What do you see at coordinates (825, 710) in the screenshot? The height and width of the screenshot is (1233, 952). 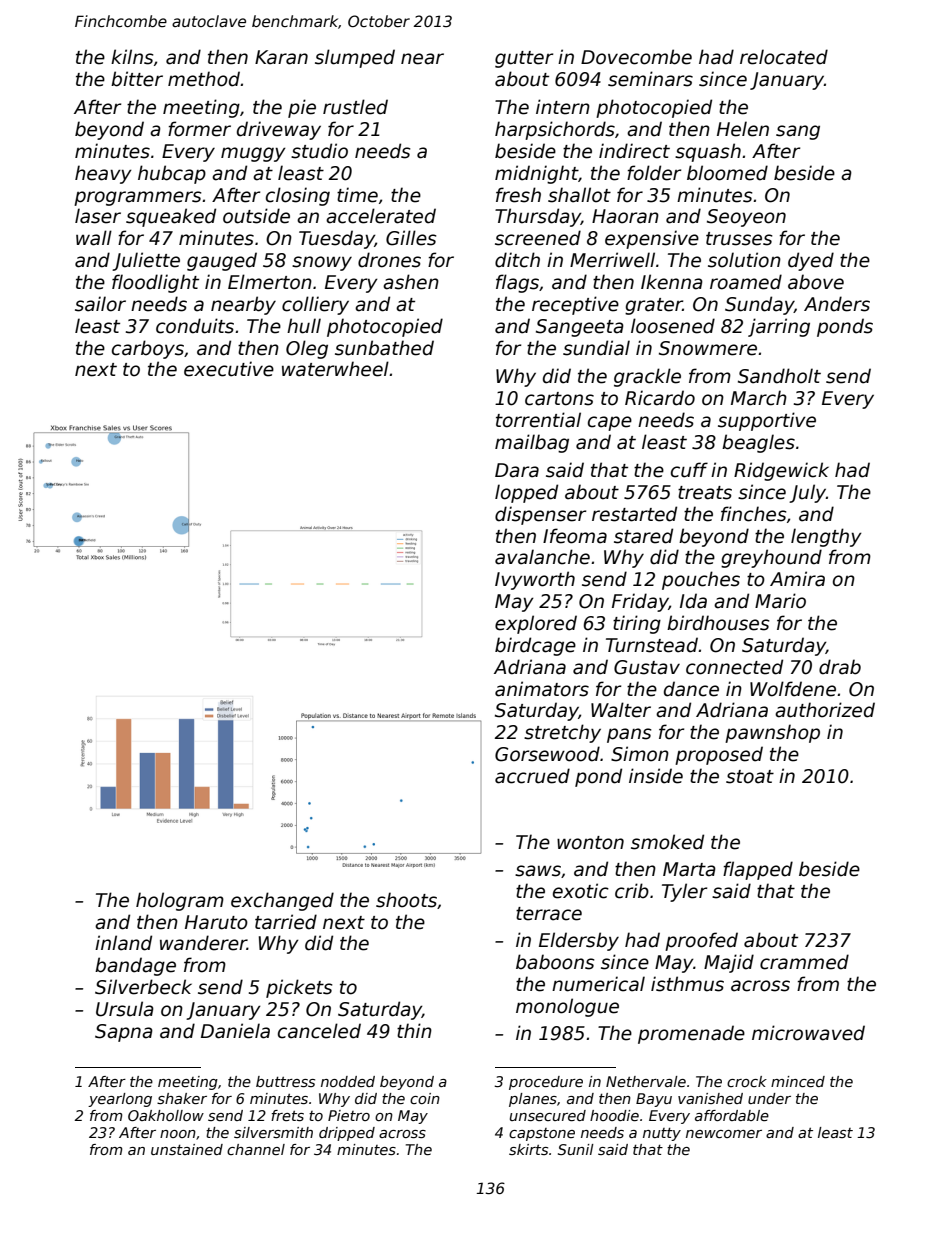 I see `authorized` at bounding box center [825, 710].
